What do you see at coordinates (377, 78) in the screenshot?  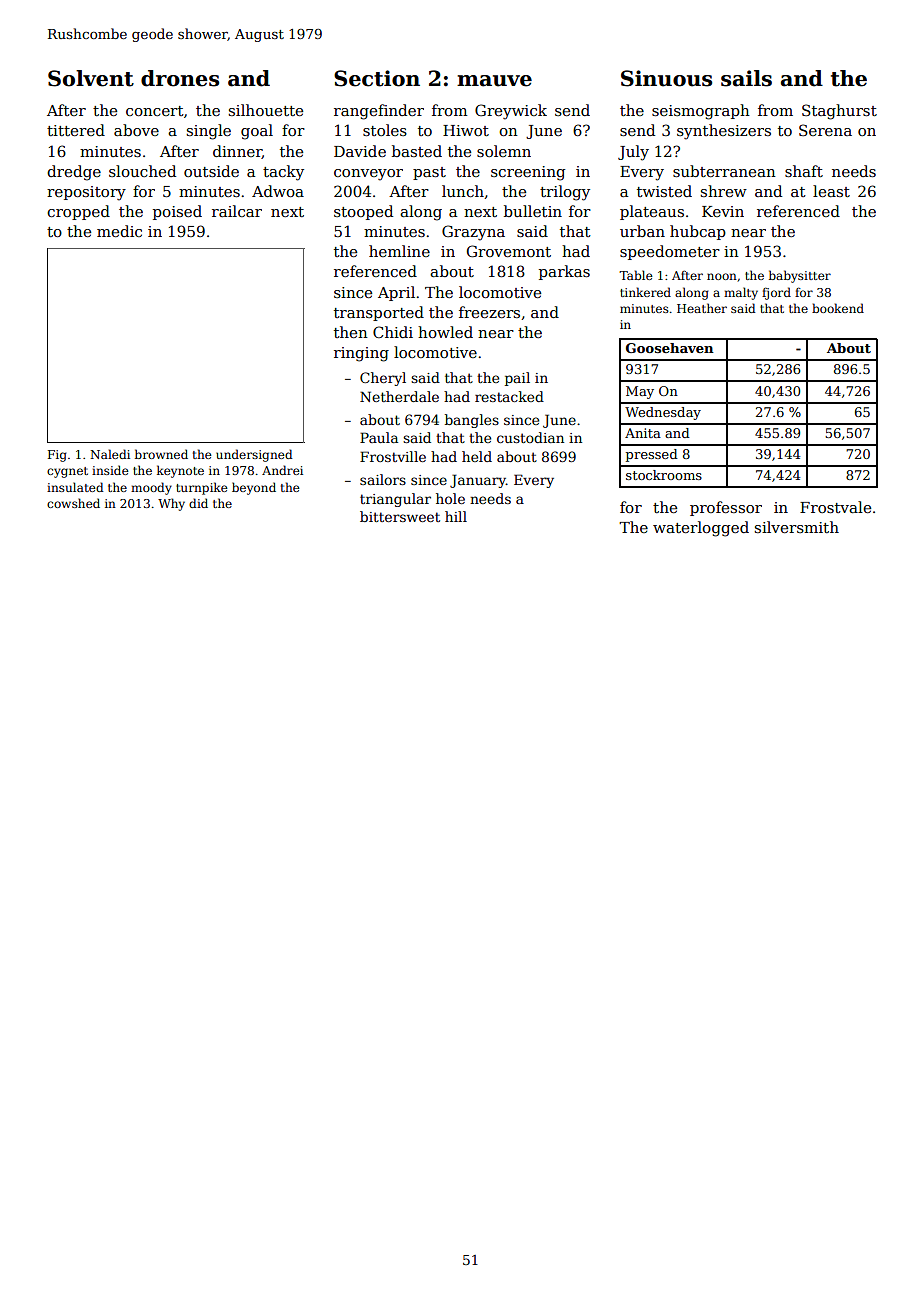 I see `Section` at bounding box center [377, 78].
